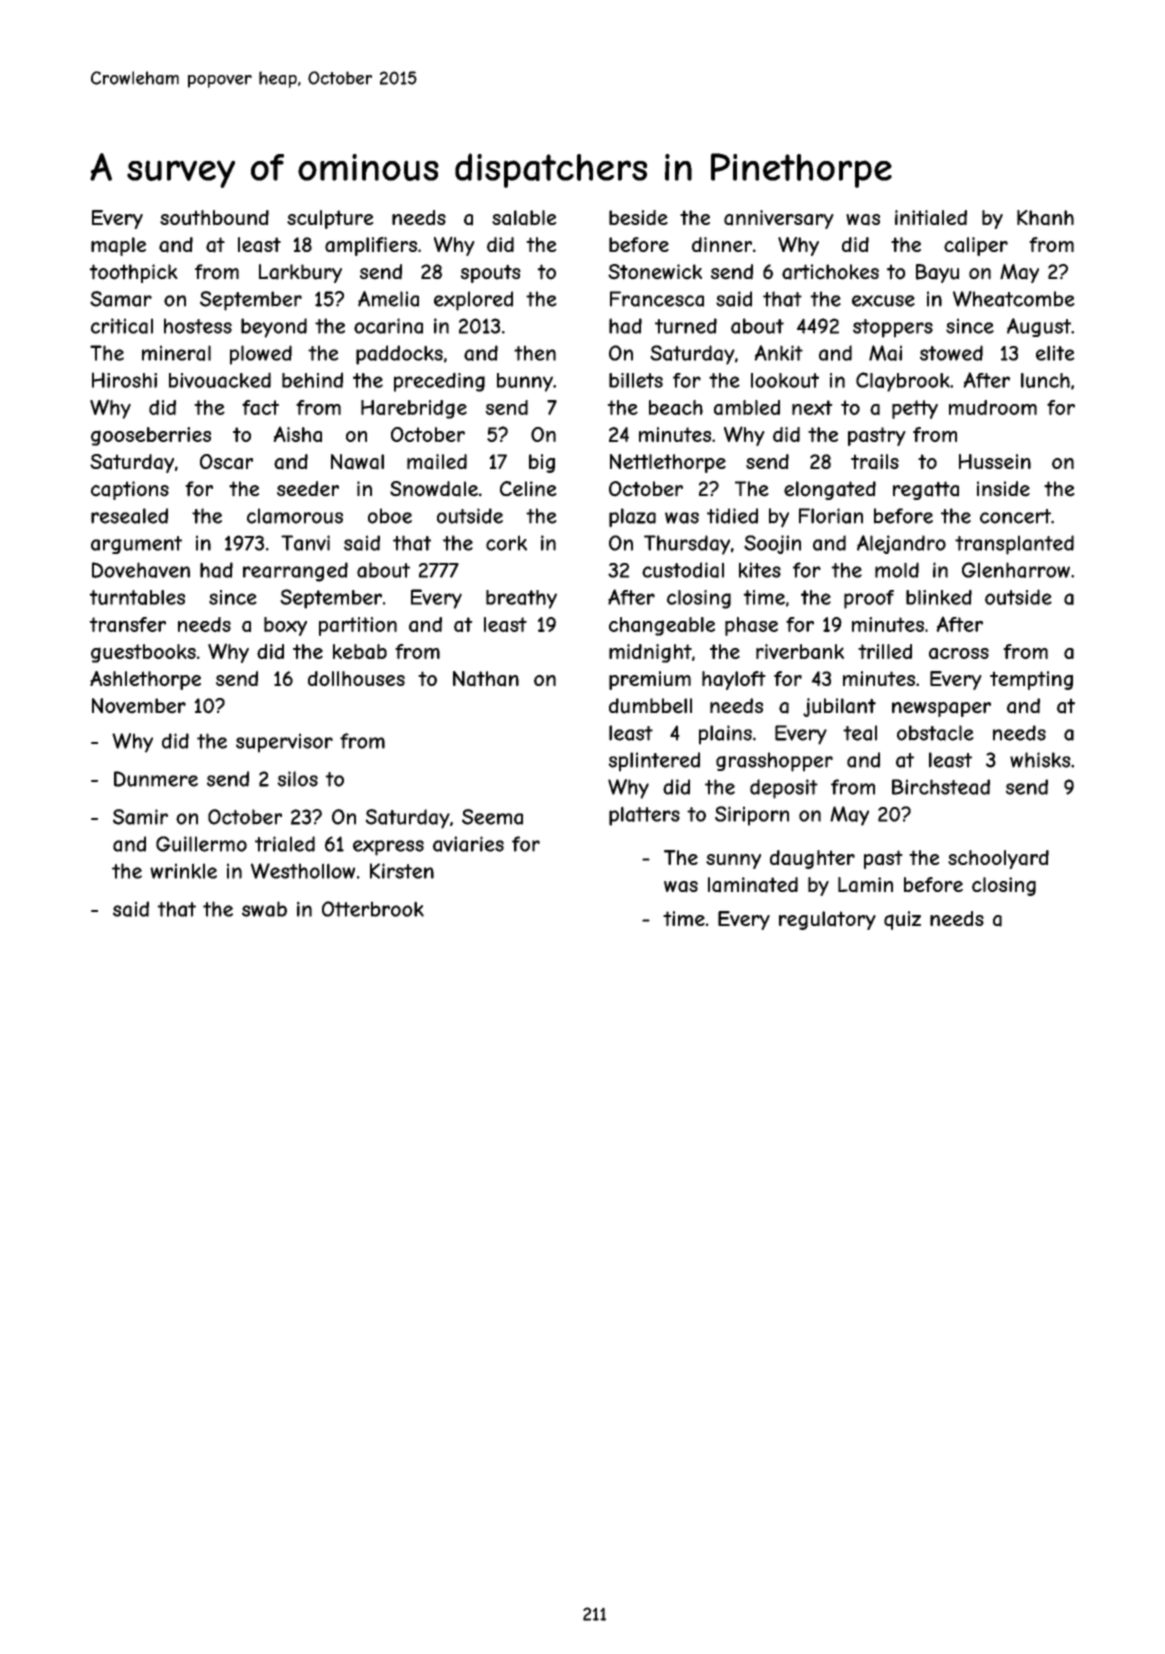 Image resolution: width=1165 pixels, height=1654 pixels. Describe the element at coordinates (1031, 680) in the screenshot. I see `tempting` at that location.
